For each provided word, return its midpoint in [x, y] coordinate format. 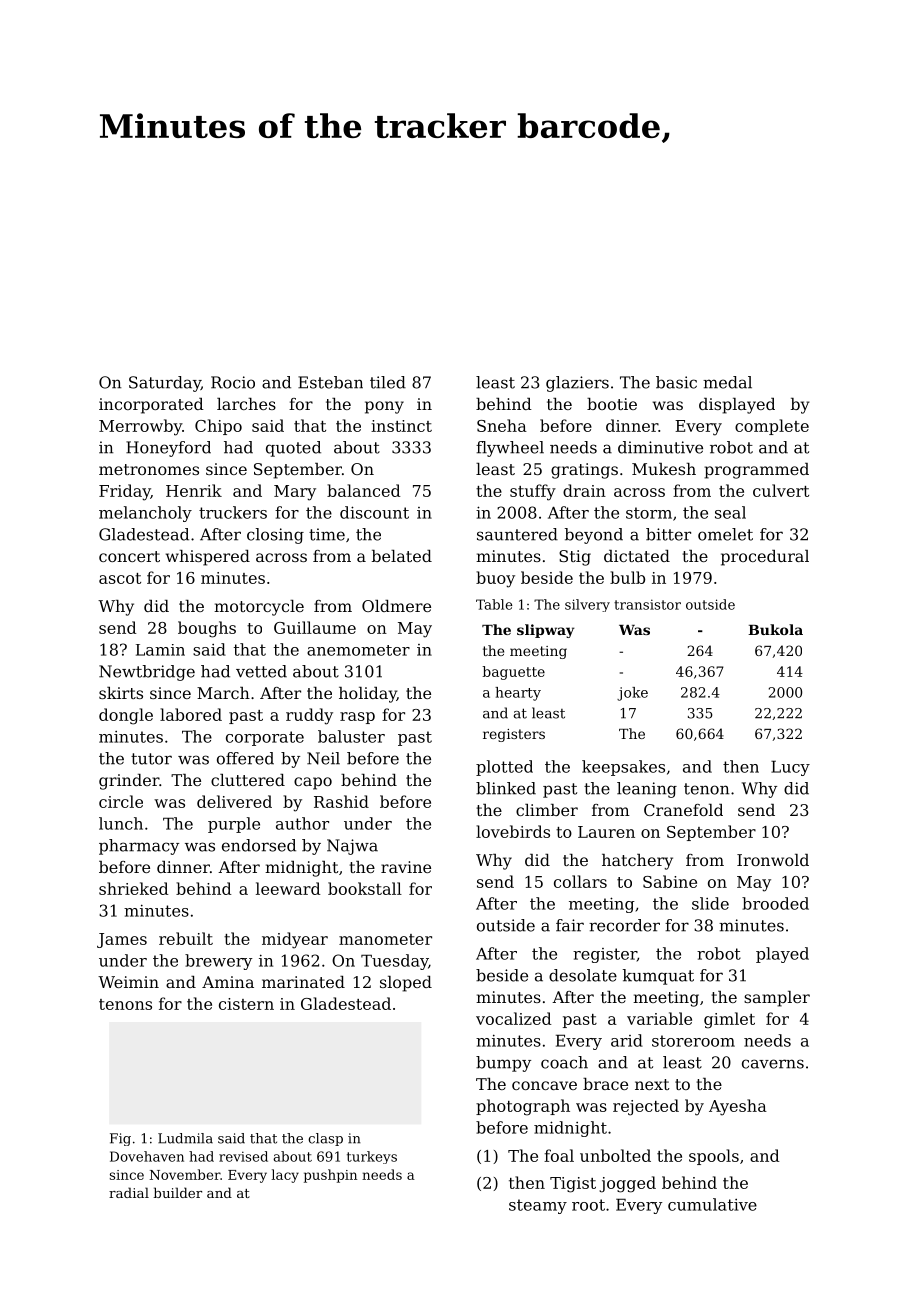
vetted [261, 671]
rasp [357, 718]
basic [676, 382]
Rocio [233, 382]
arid [627, 1040]
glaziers [577, 384]
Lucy [790, 768]
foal [559, 1155]
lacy [285, 1176]
